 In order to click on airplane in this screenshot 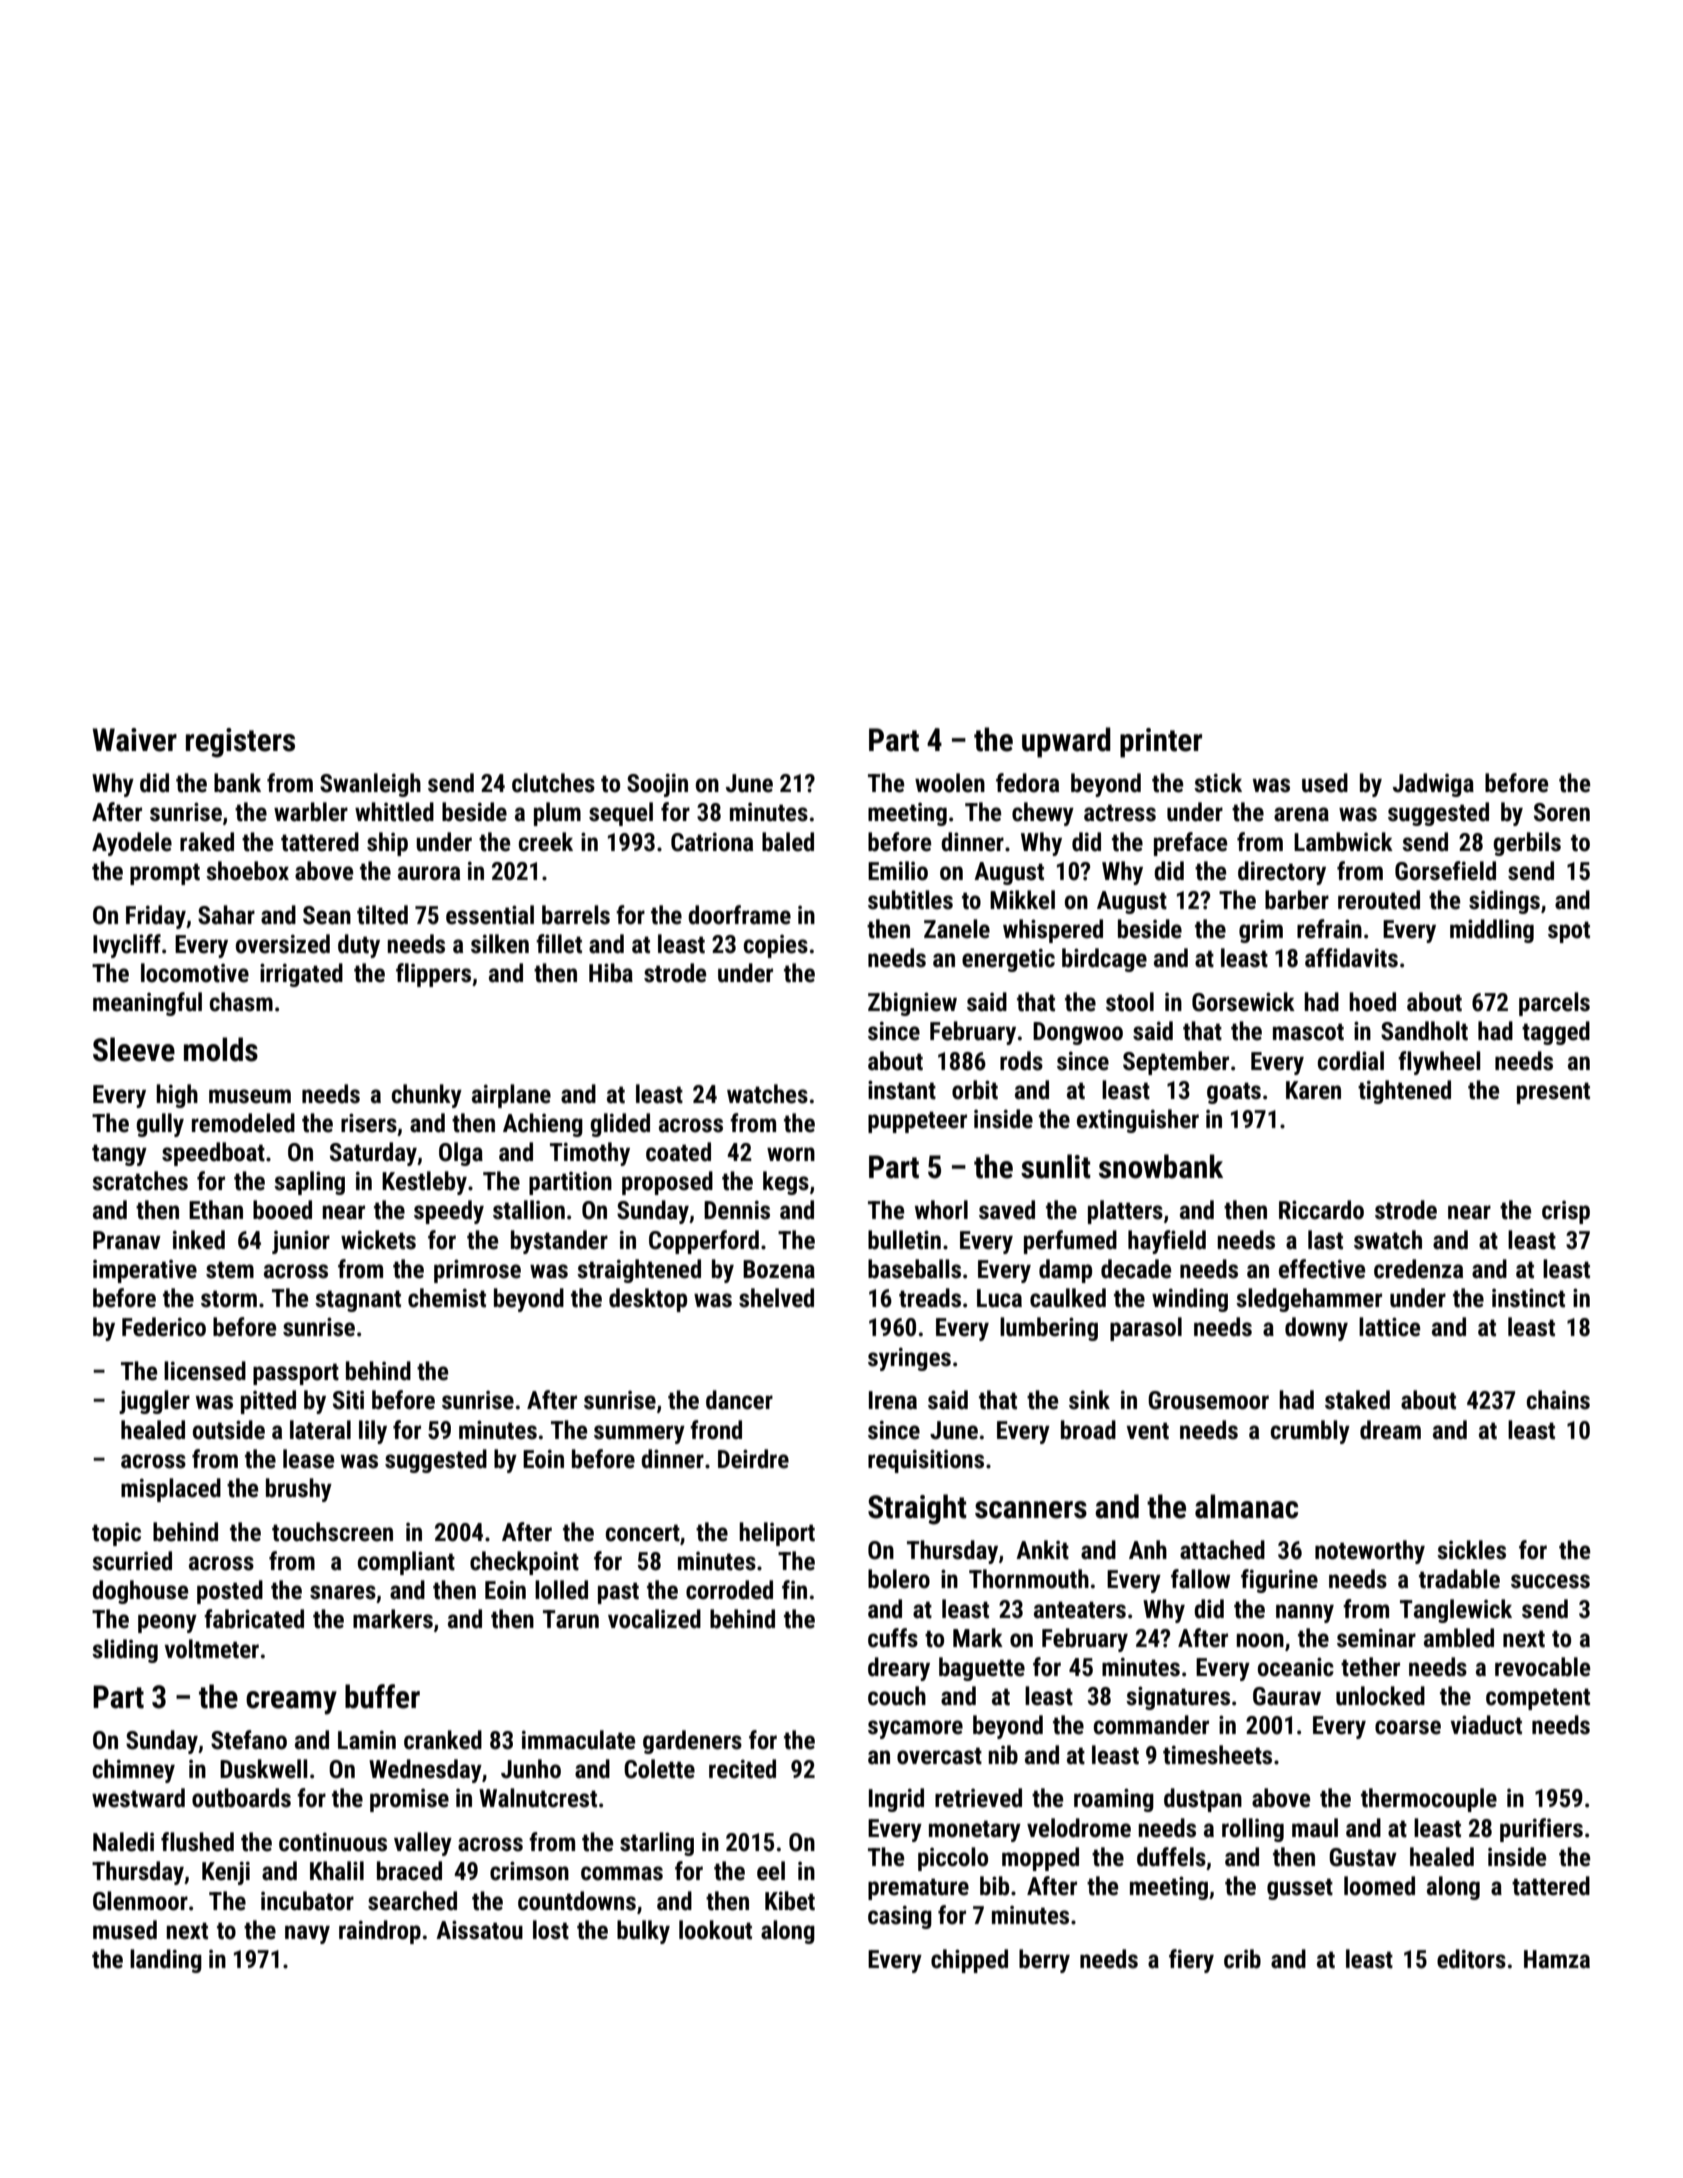, I will do `click(511, 1096)`.
